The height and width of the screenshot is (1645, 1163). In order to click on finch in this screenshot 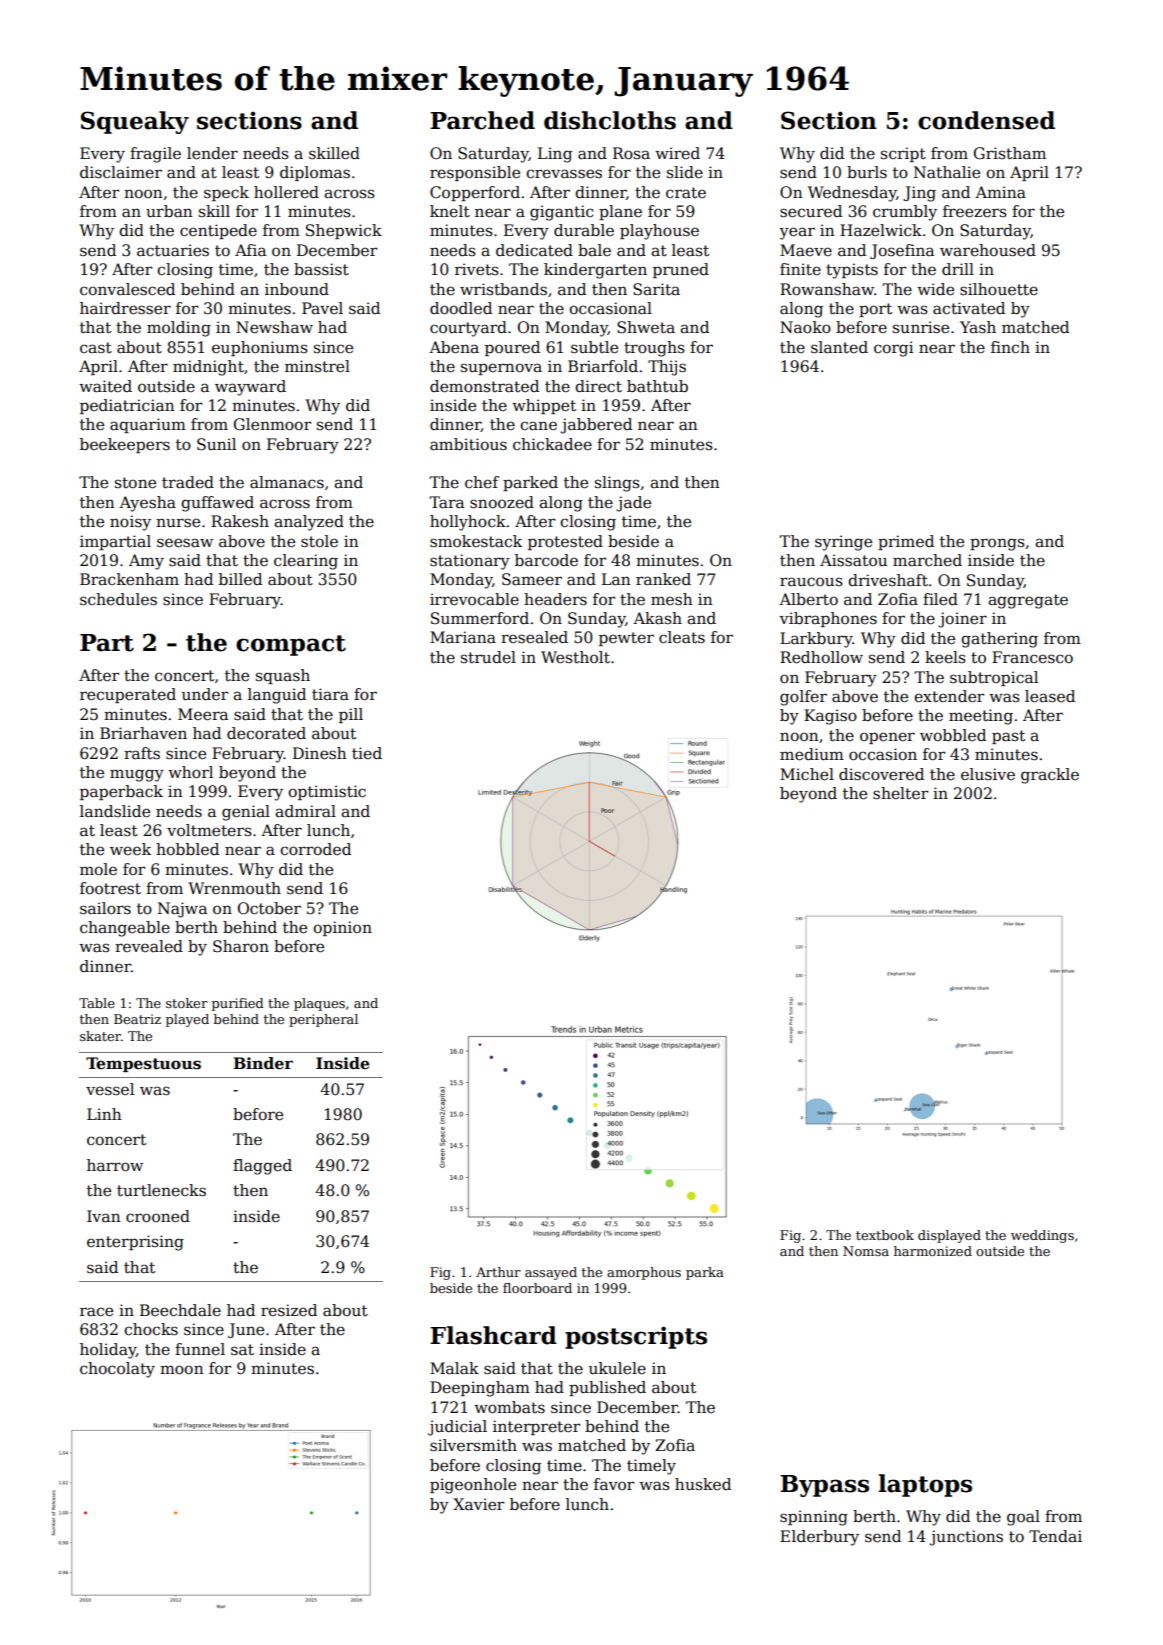, I will do `click(1010, 347)`.
